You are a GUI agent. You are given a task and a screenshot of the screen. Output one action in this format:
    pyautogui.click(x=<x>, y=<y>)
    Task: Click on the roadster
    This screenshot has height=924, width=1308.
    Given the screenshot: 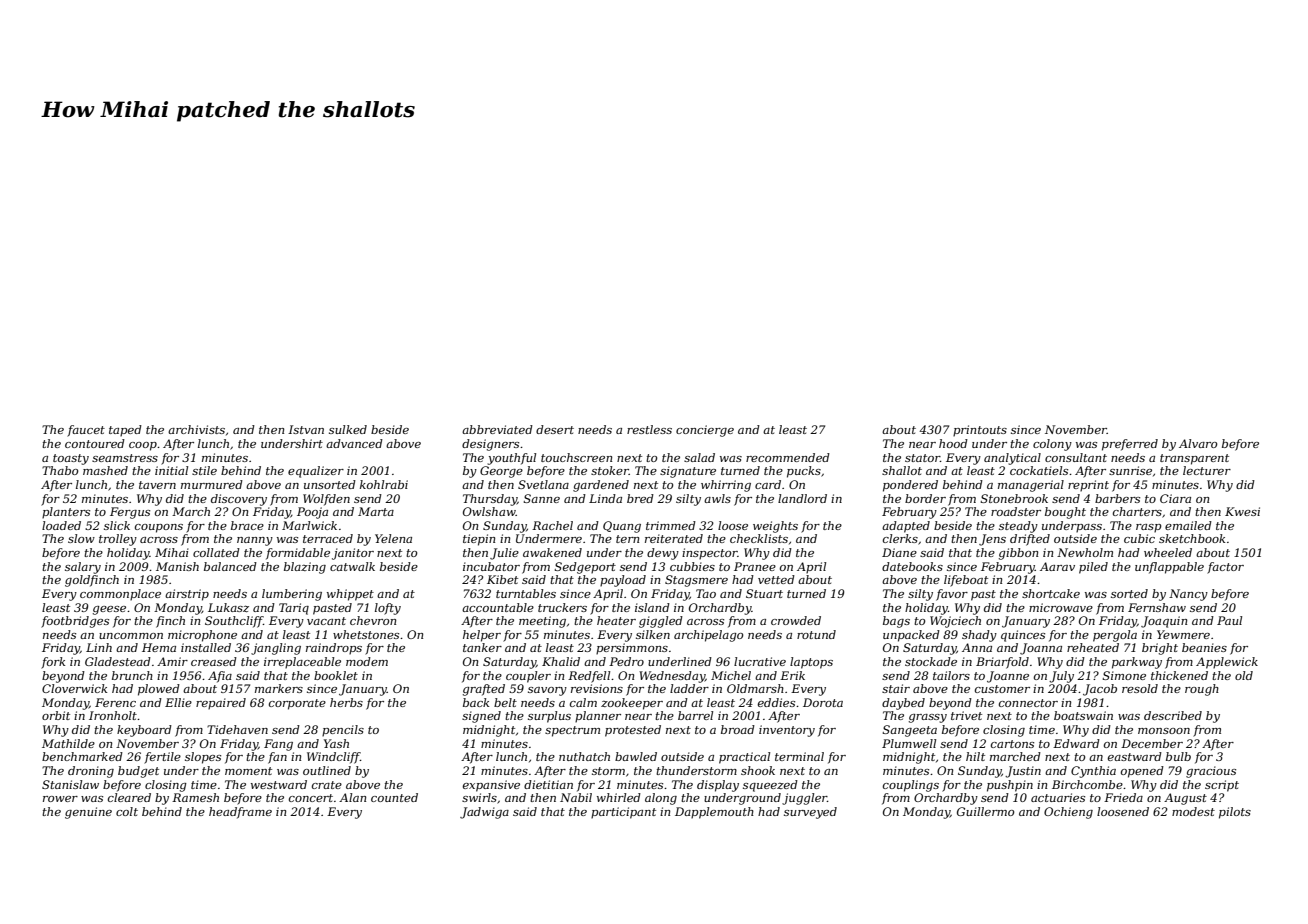 What is the action you would take?
    pyautogui.click(x=1016, y=511)
